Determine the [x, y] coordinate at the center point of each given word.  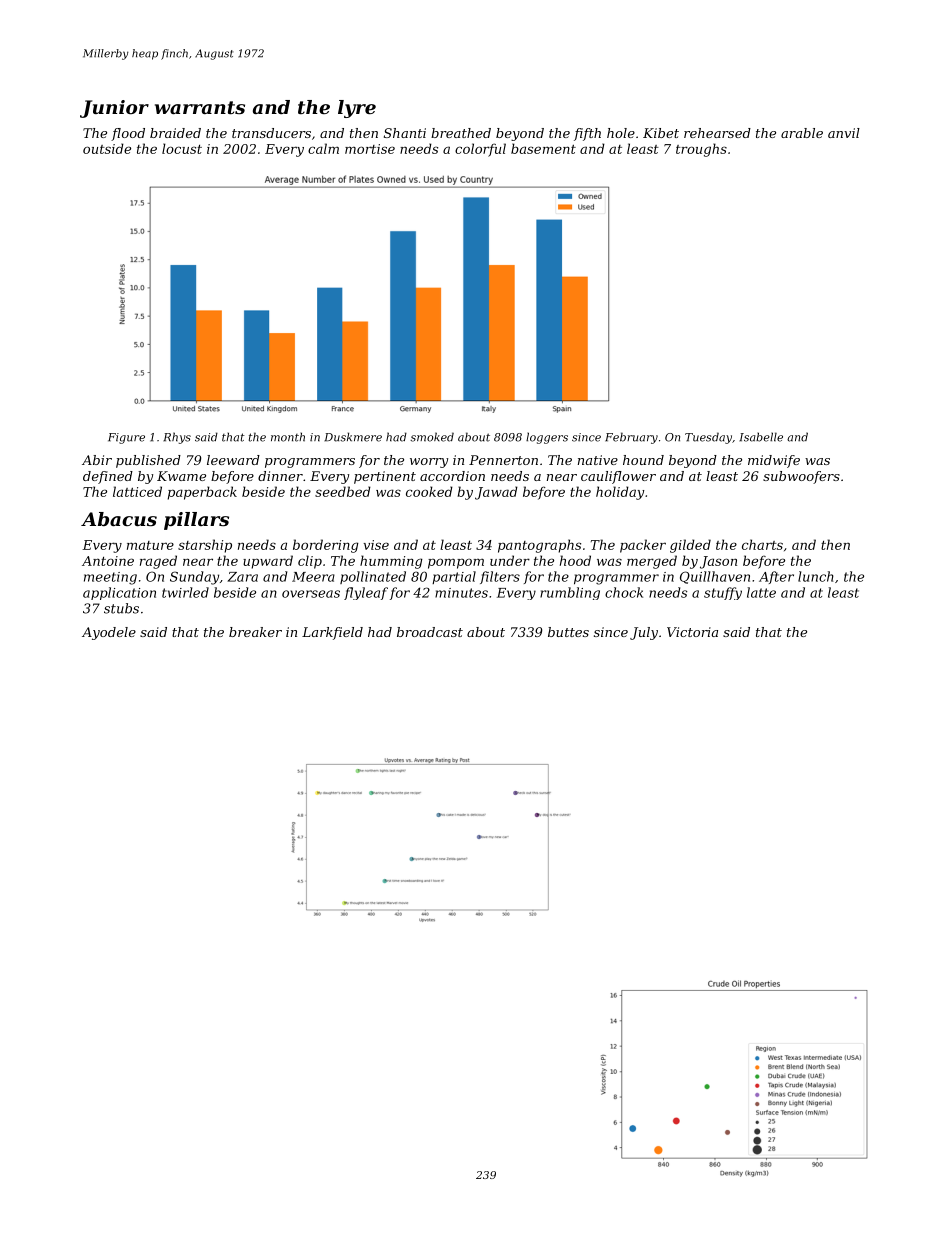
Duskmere [353, 437]
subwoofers [801, 477]
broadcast [430, 632]
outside [107, 148]
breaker [255, 632]
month [288, 437]
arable [802, 133]
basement [543, 148]
